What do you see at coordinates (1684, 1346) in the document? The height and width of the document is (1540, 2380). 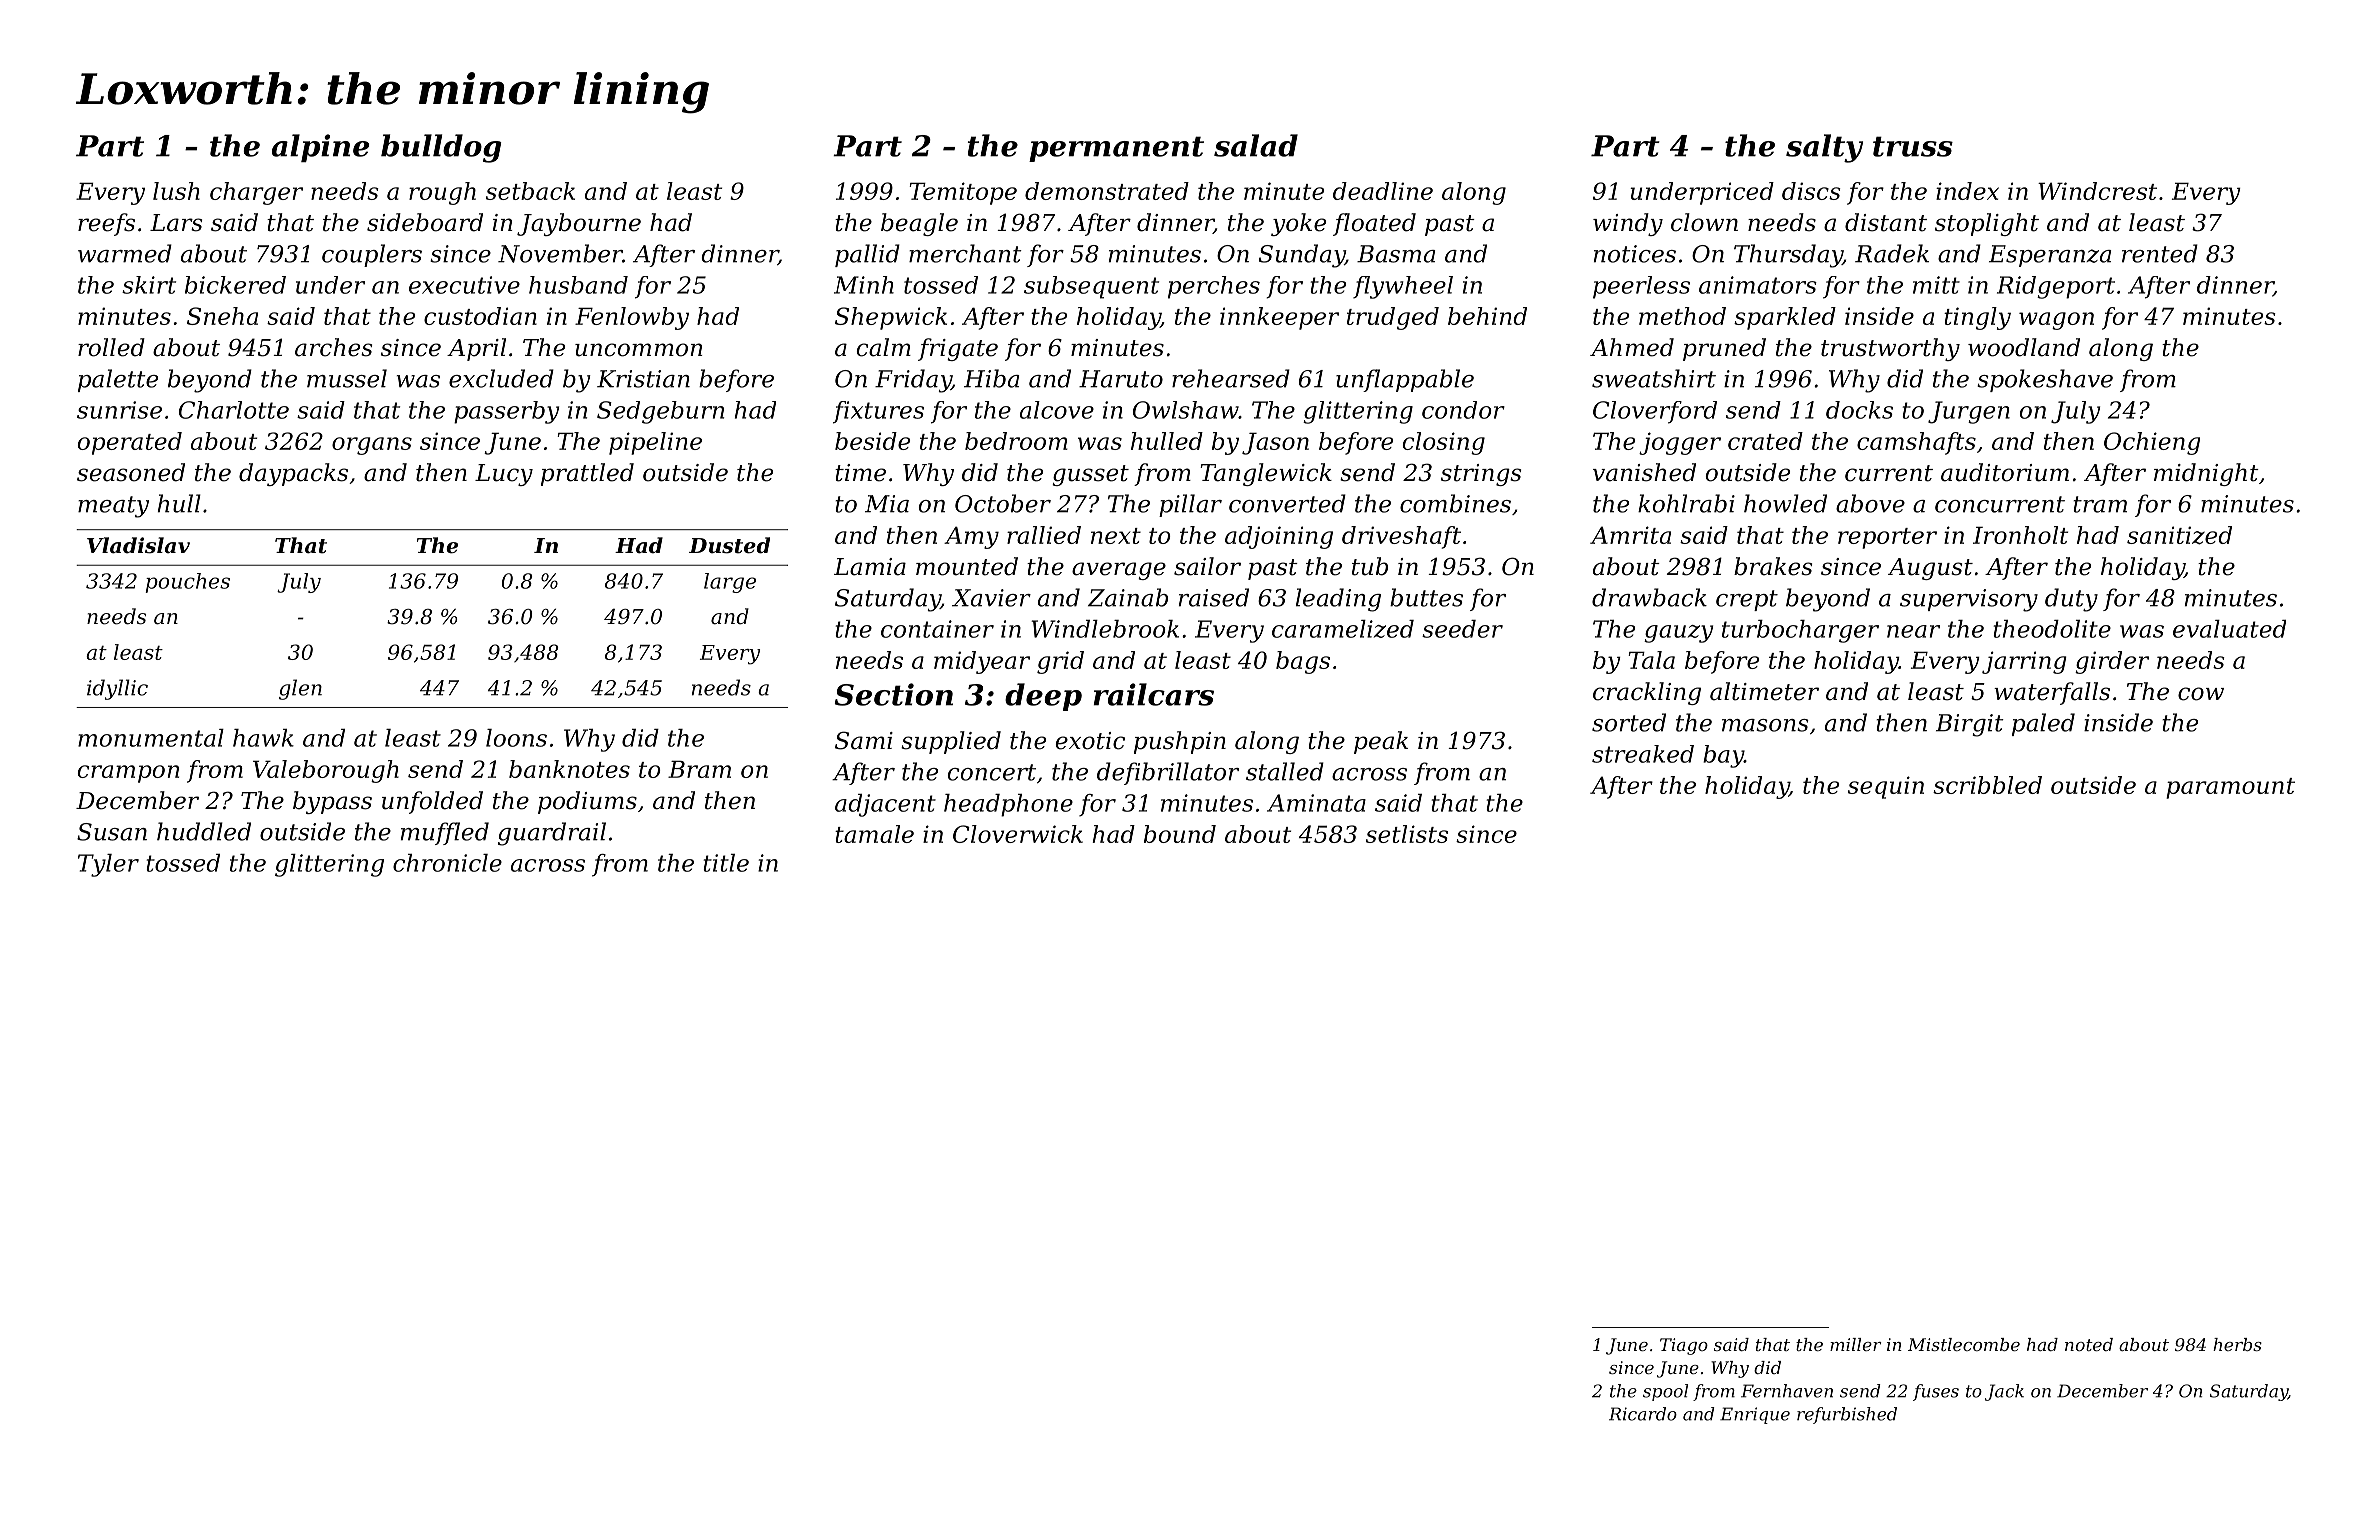 I see `Tiago` at bounding box center [1684, 1346].
